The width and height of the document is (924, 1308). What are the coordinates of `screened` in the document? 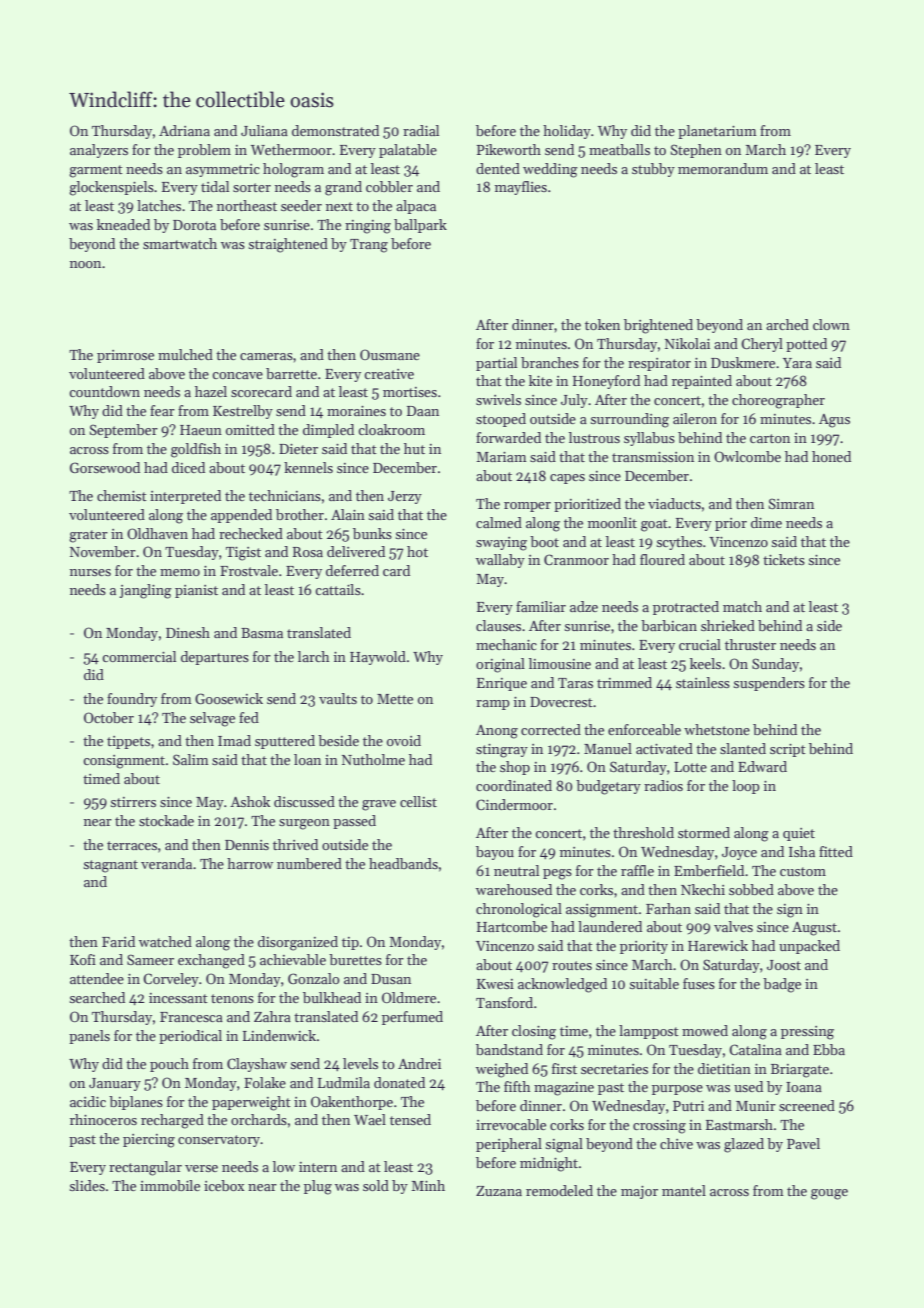 It's located at (807, 1105).
